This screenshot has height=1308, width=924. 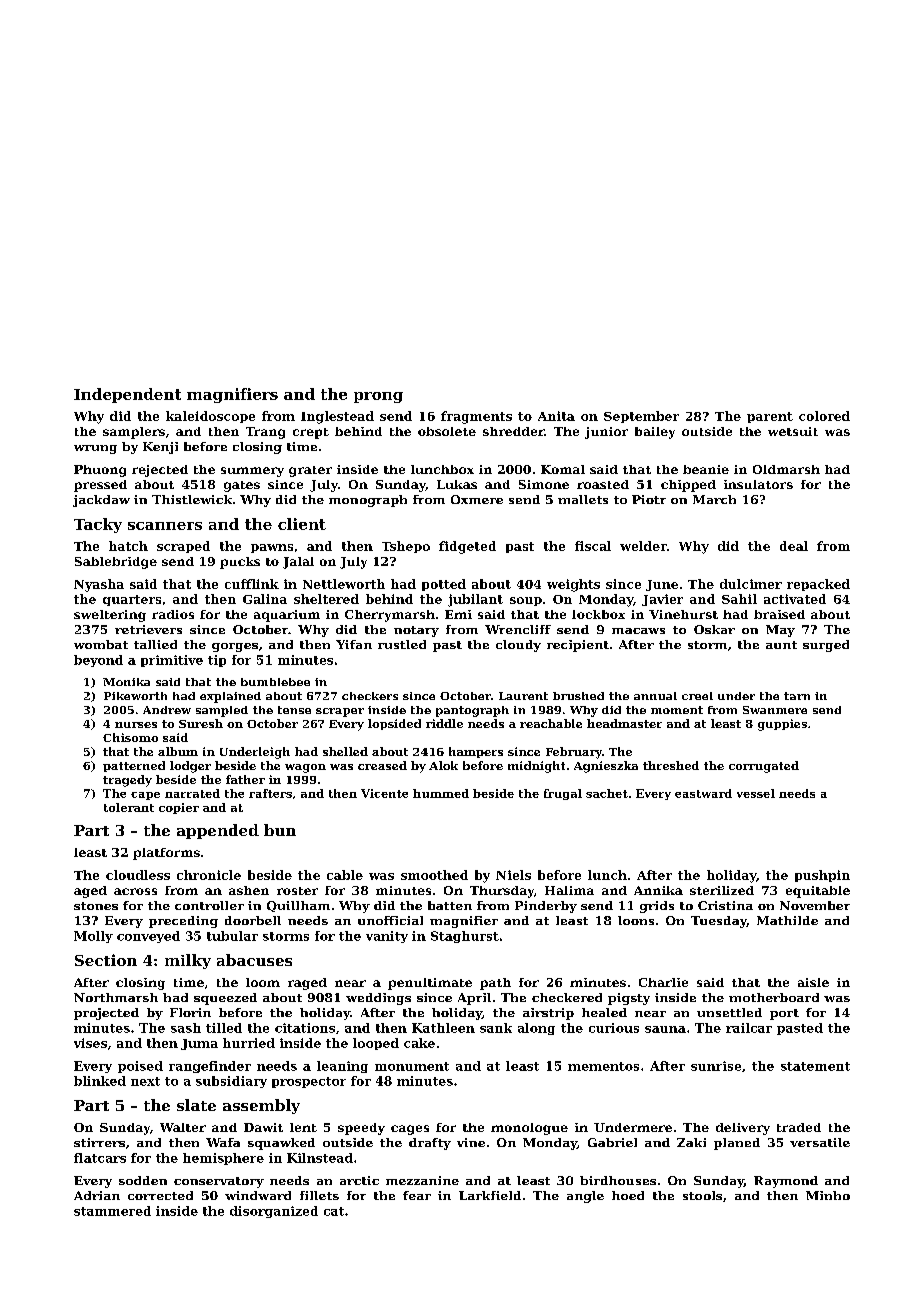 What do you see at coordinates (134, 766) in the screenshot?
I see `patterned` at bounding box center [134, 766].
